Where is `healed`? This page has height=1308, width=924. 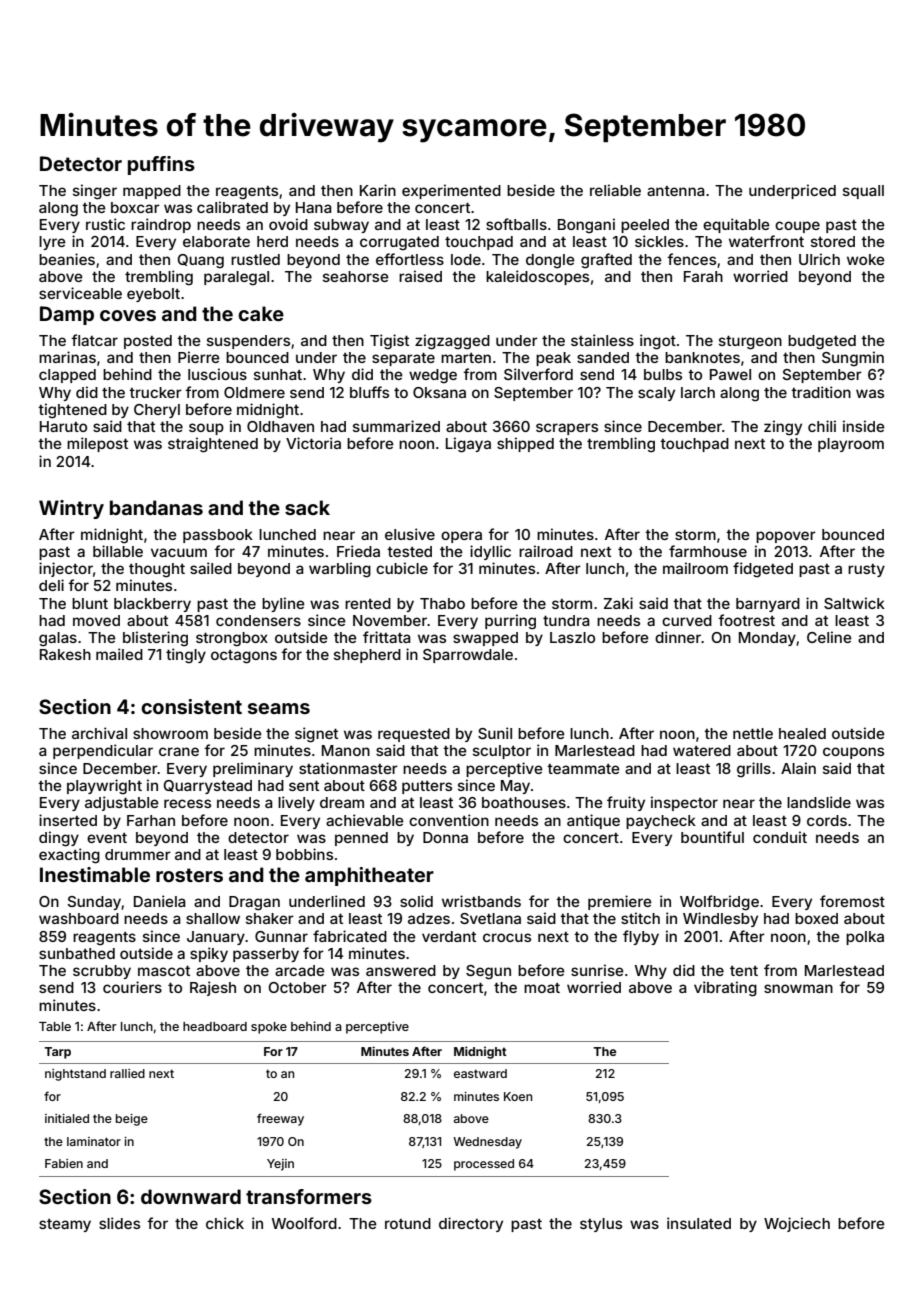 healed is located at coordinates (802, 733).
